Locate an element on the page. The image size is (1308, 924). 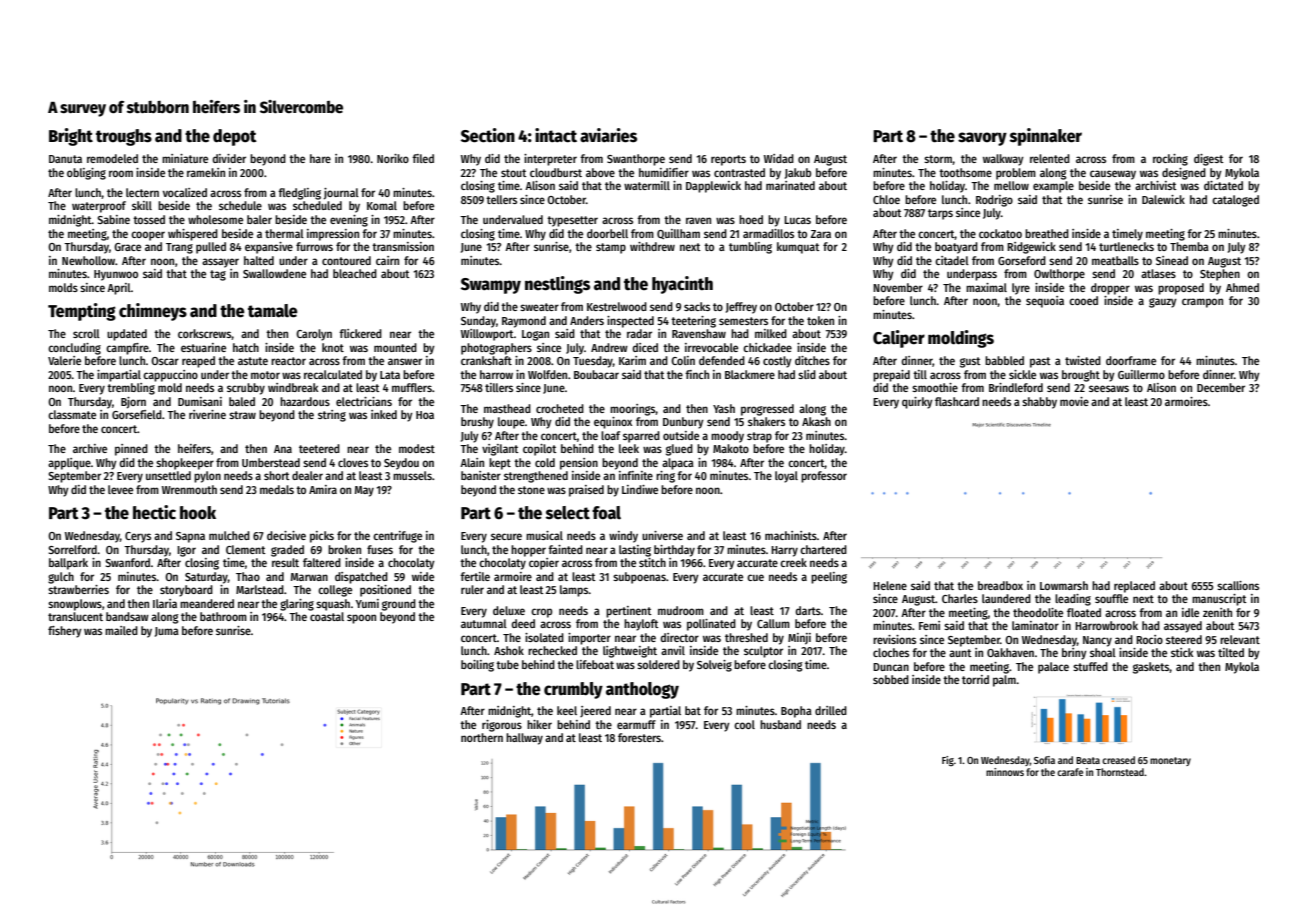
aviaries is located at coordinates (608, 135).
